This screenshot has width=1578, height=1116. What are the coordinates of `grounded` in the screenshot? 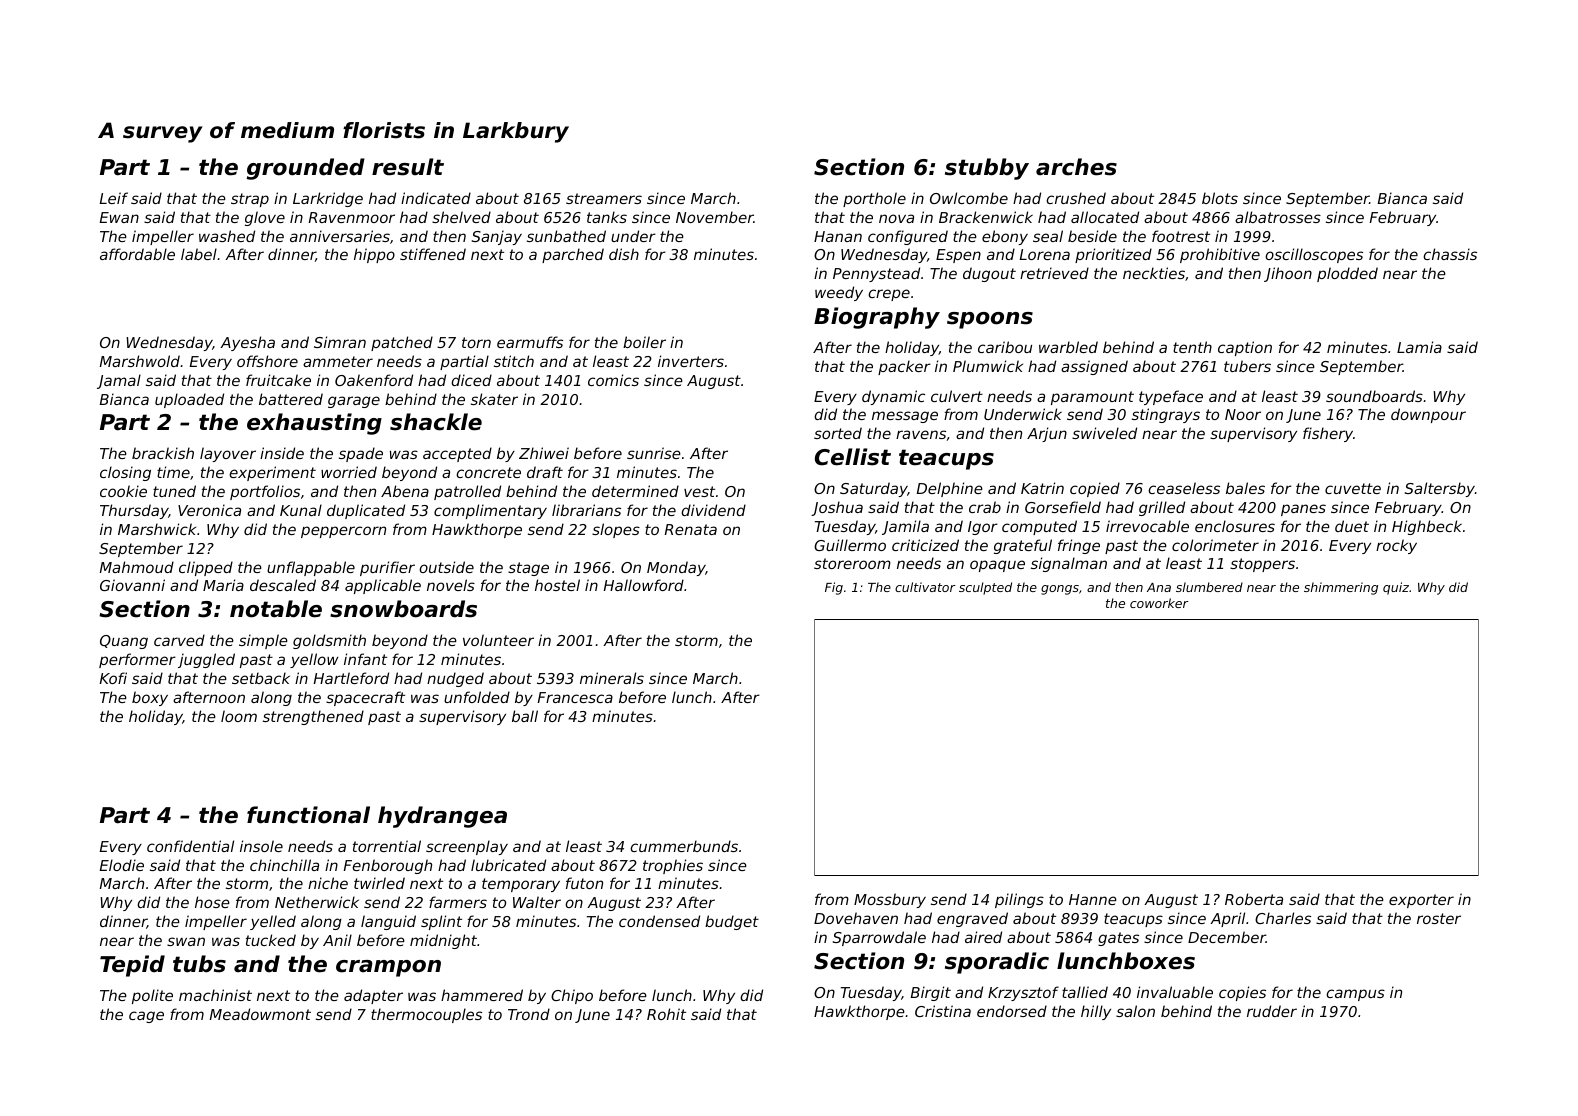 It's located at (306, 169).
